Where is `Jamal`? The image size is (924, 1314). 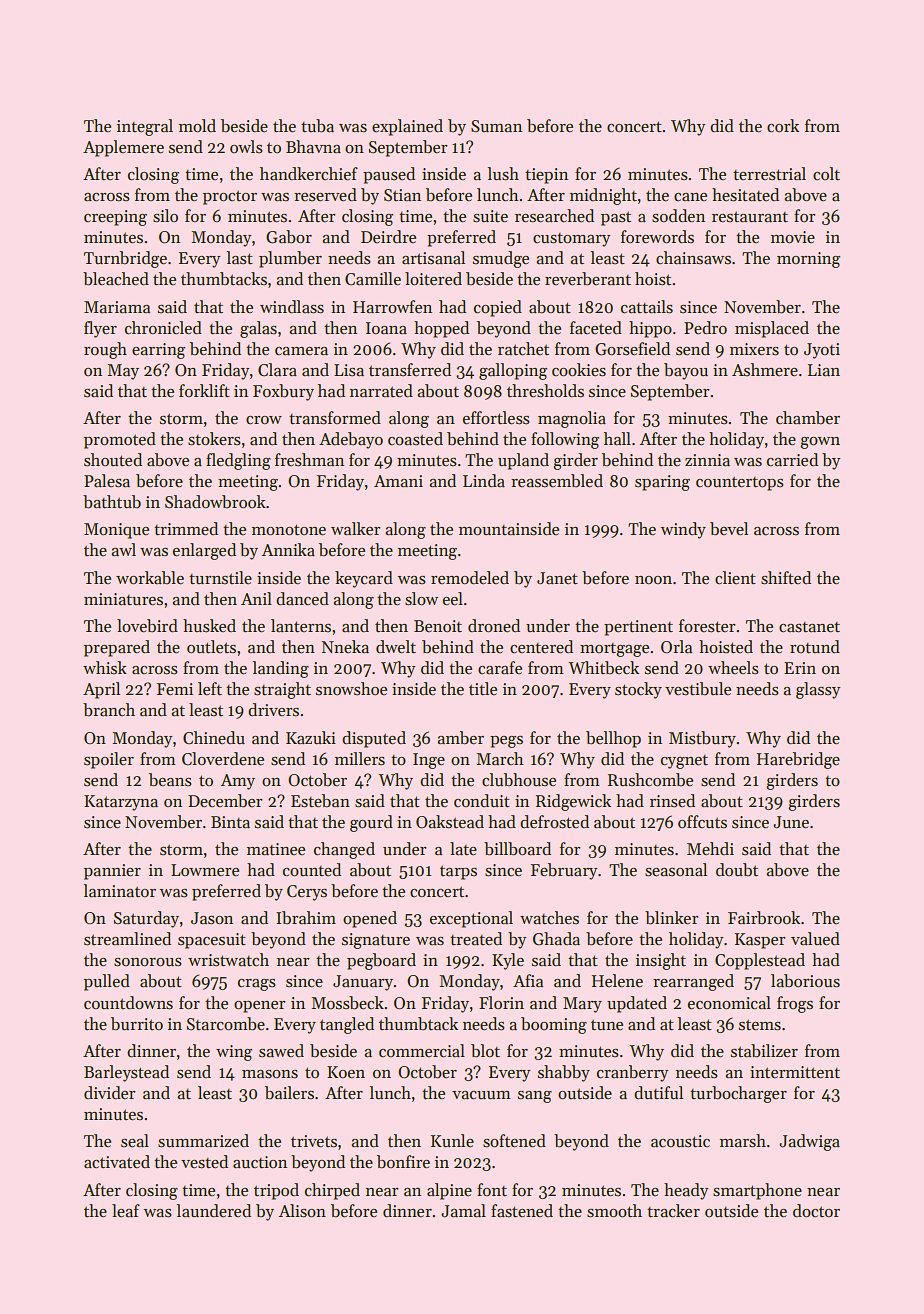 Jamal is located at coordinates (463, 1211).
